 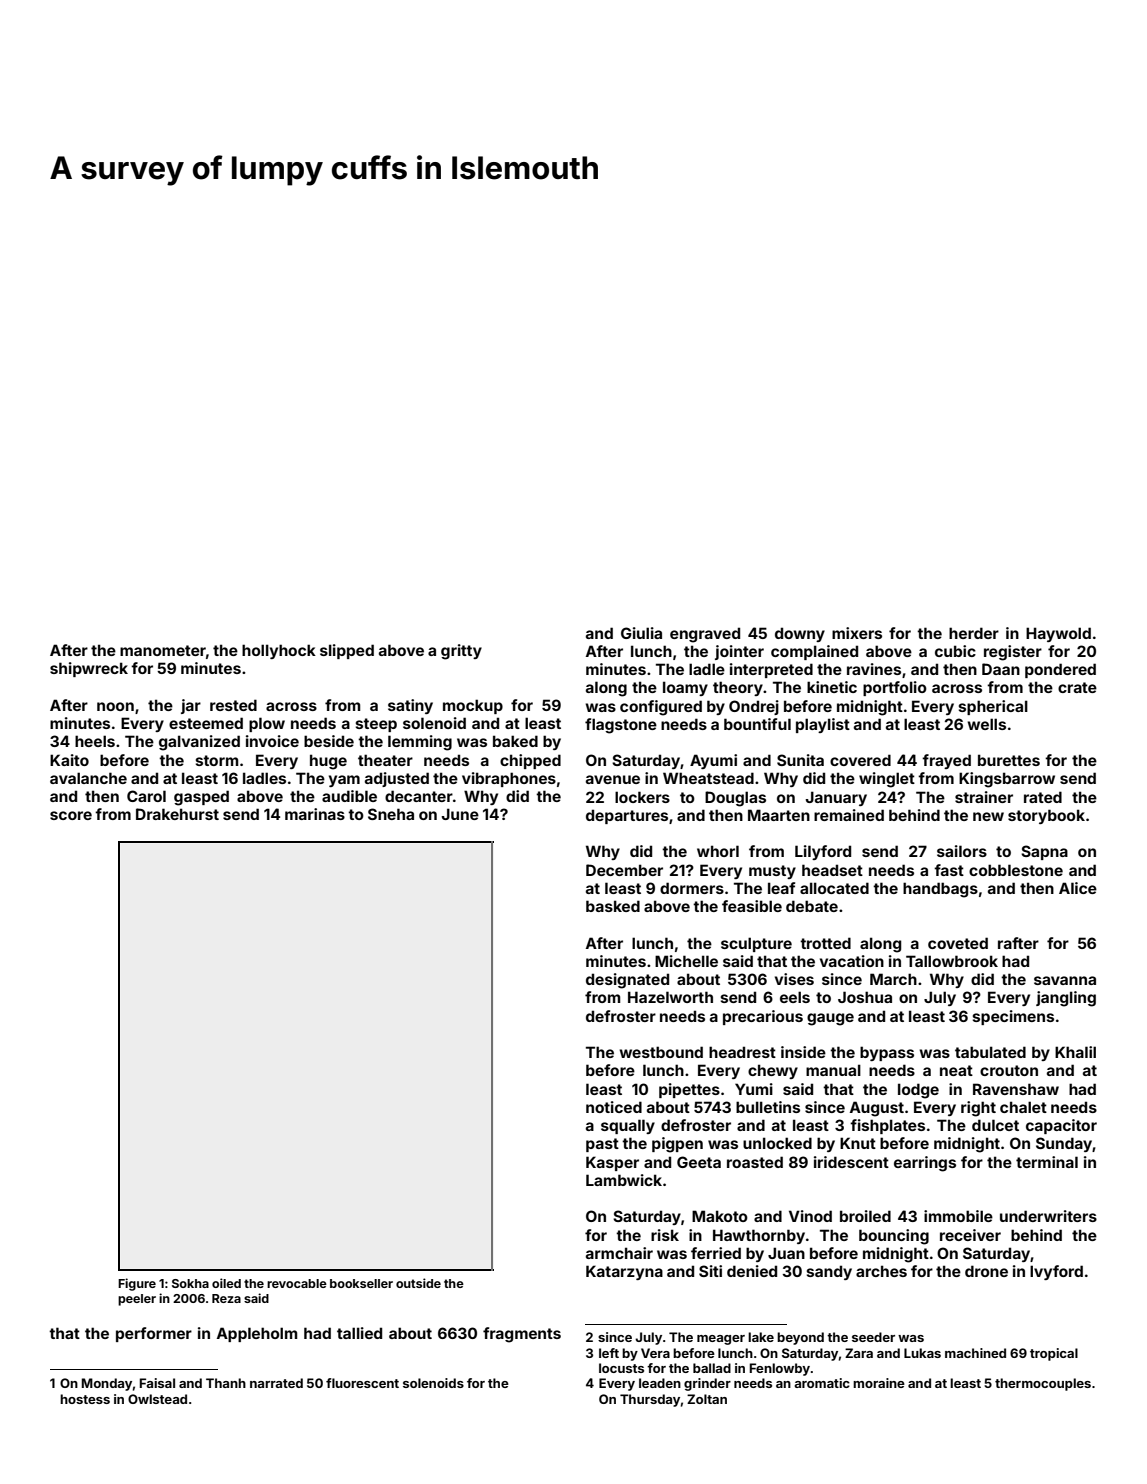 What do you see at coordinates (85, 1399) in the image?
I see `hostess` at bounding box center [85, 1399].
